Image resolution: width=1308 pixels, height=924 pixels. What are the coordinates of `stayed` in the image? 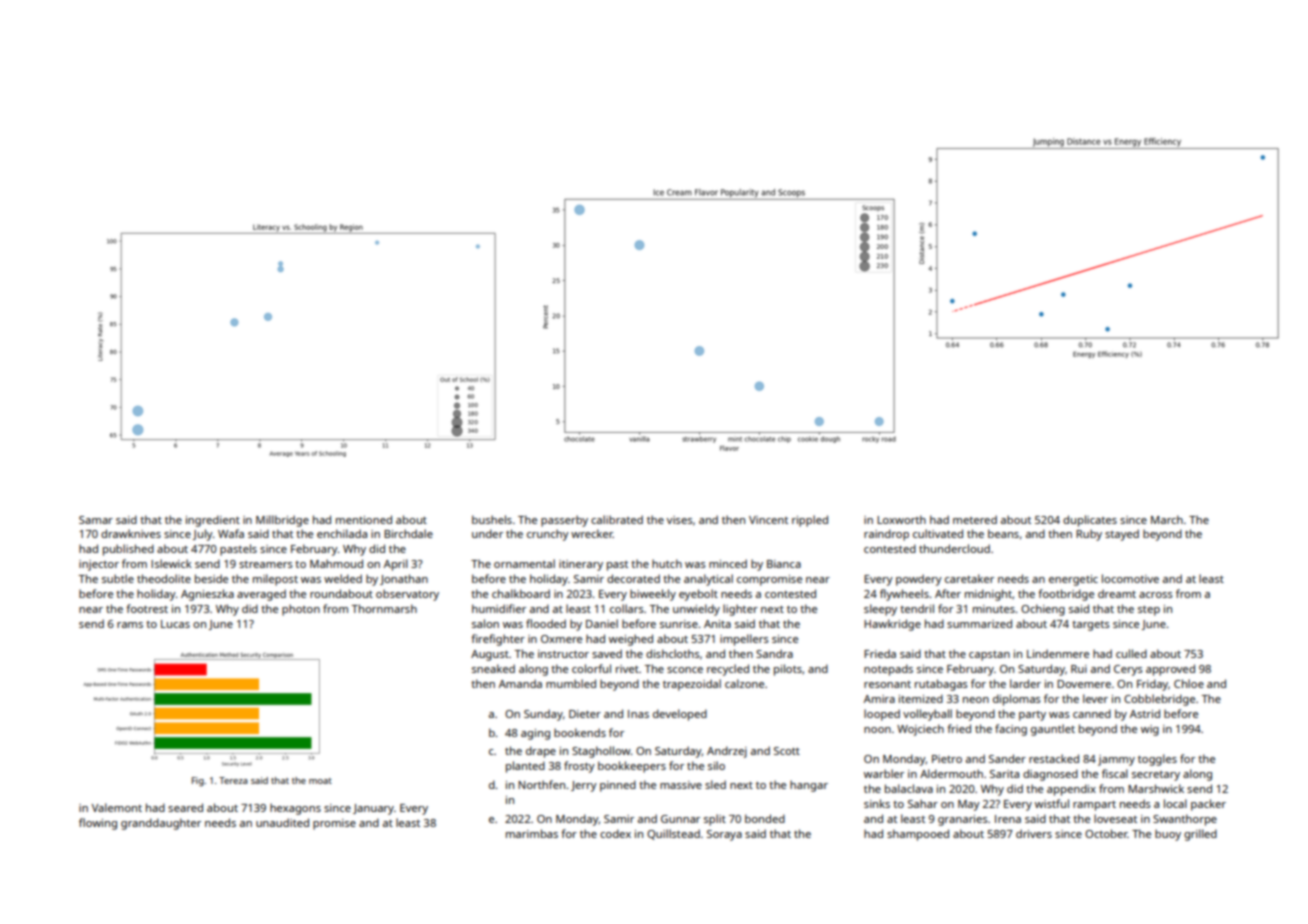 It's located at (1122, 535).
